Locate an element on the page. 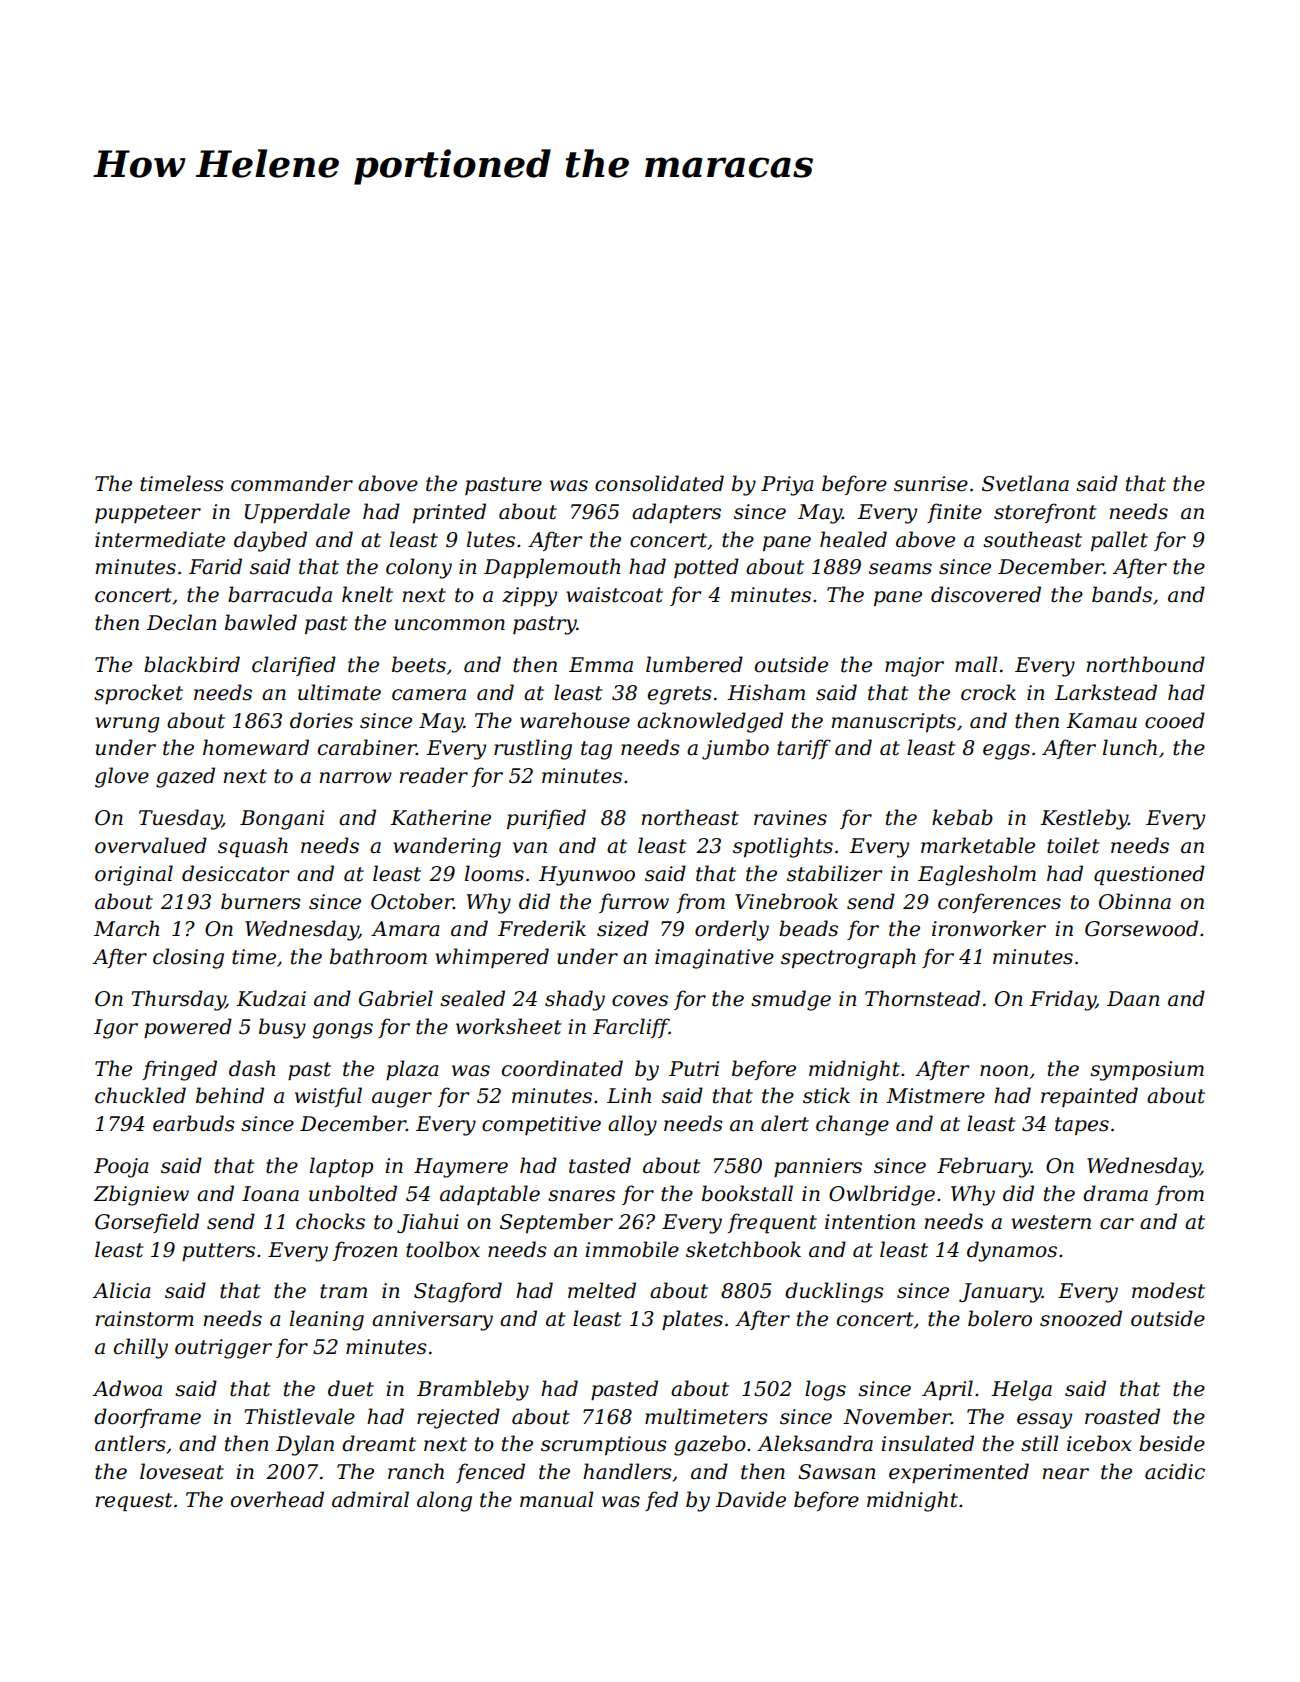 This document has width=1300, height=1682. laptop is located at coordinates (341, 1167).
